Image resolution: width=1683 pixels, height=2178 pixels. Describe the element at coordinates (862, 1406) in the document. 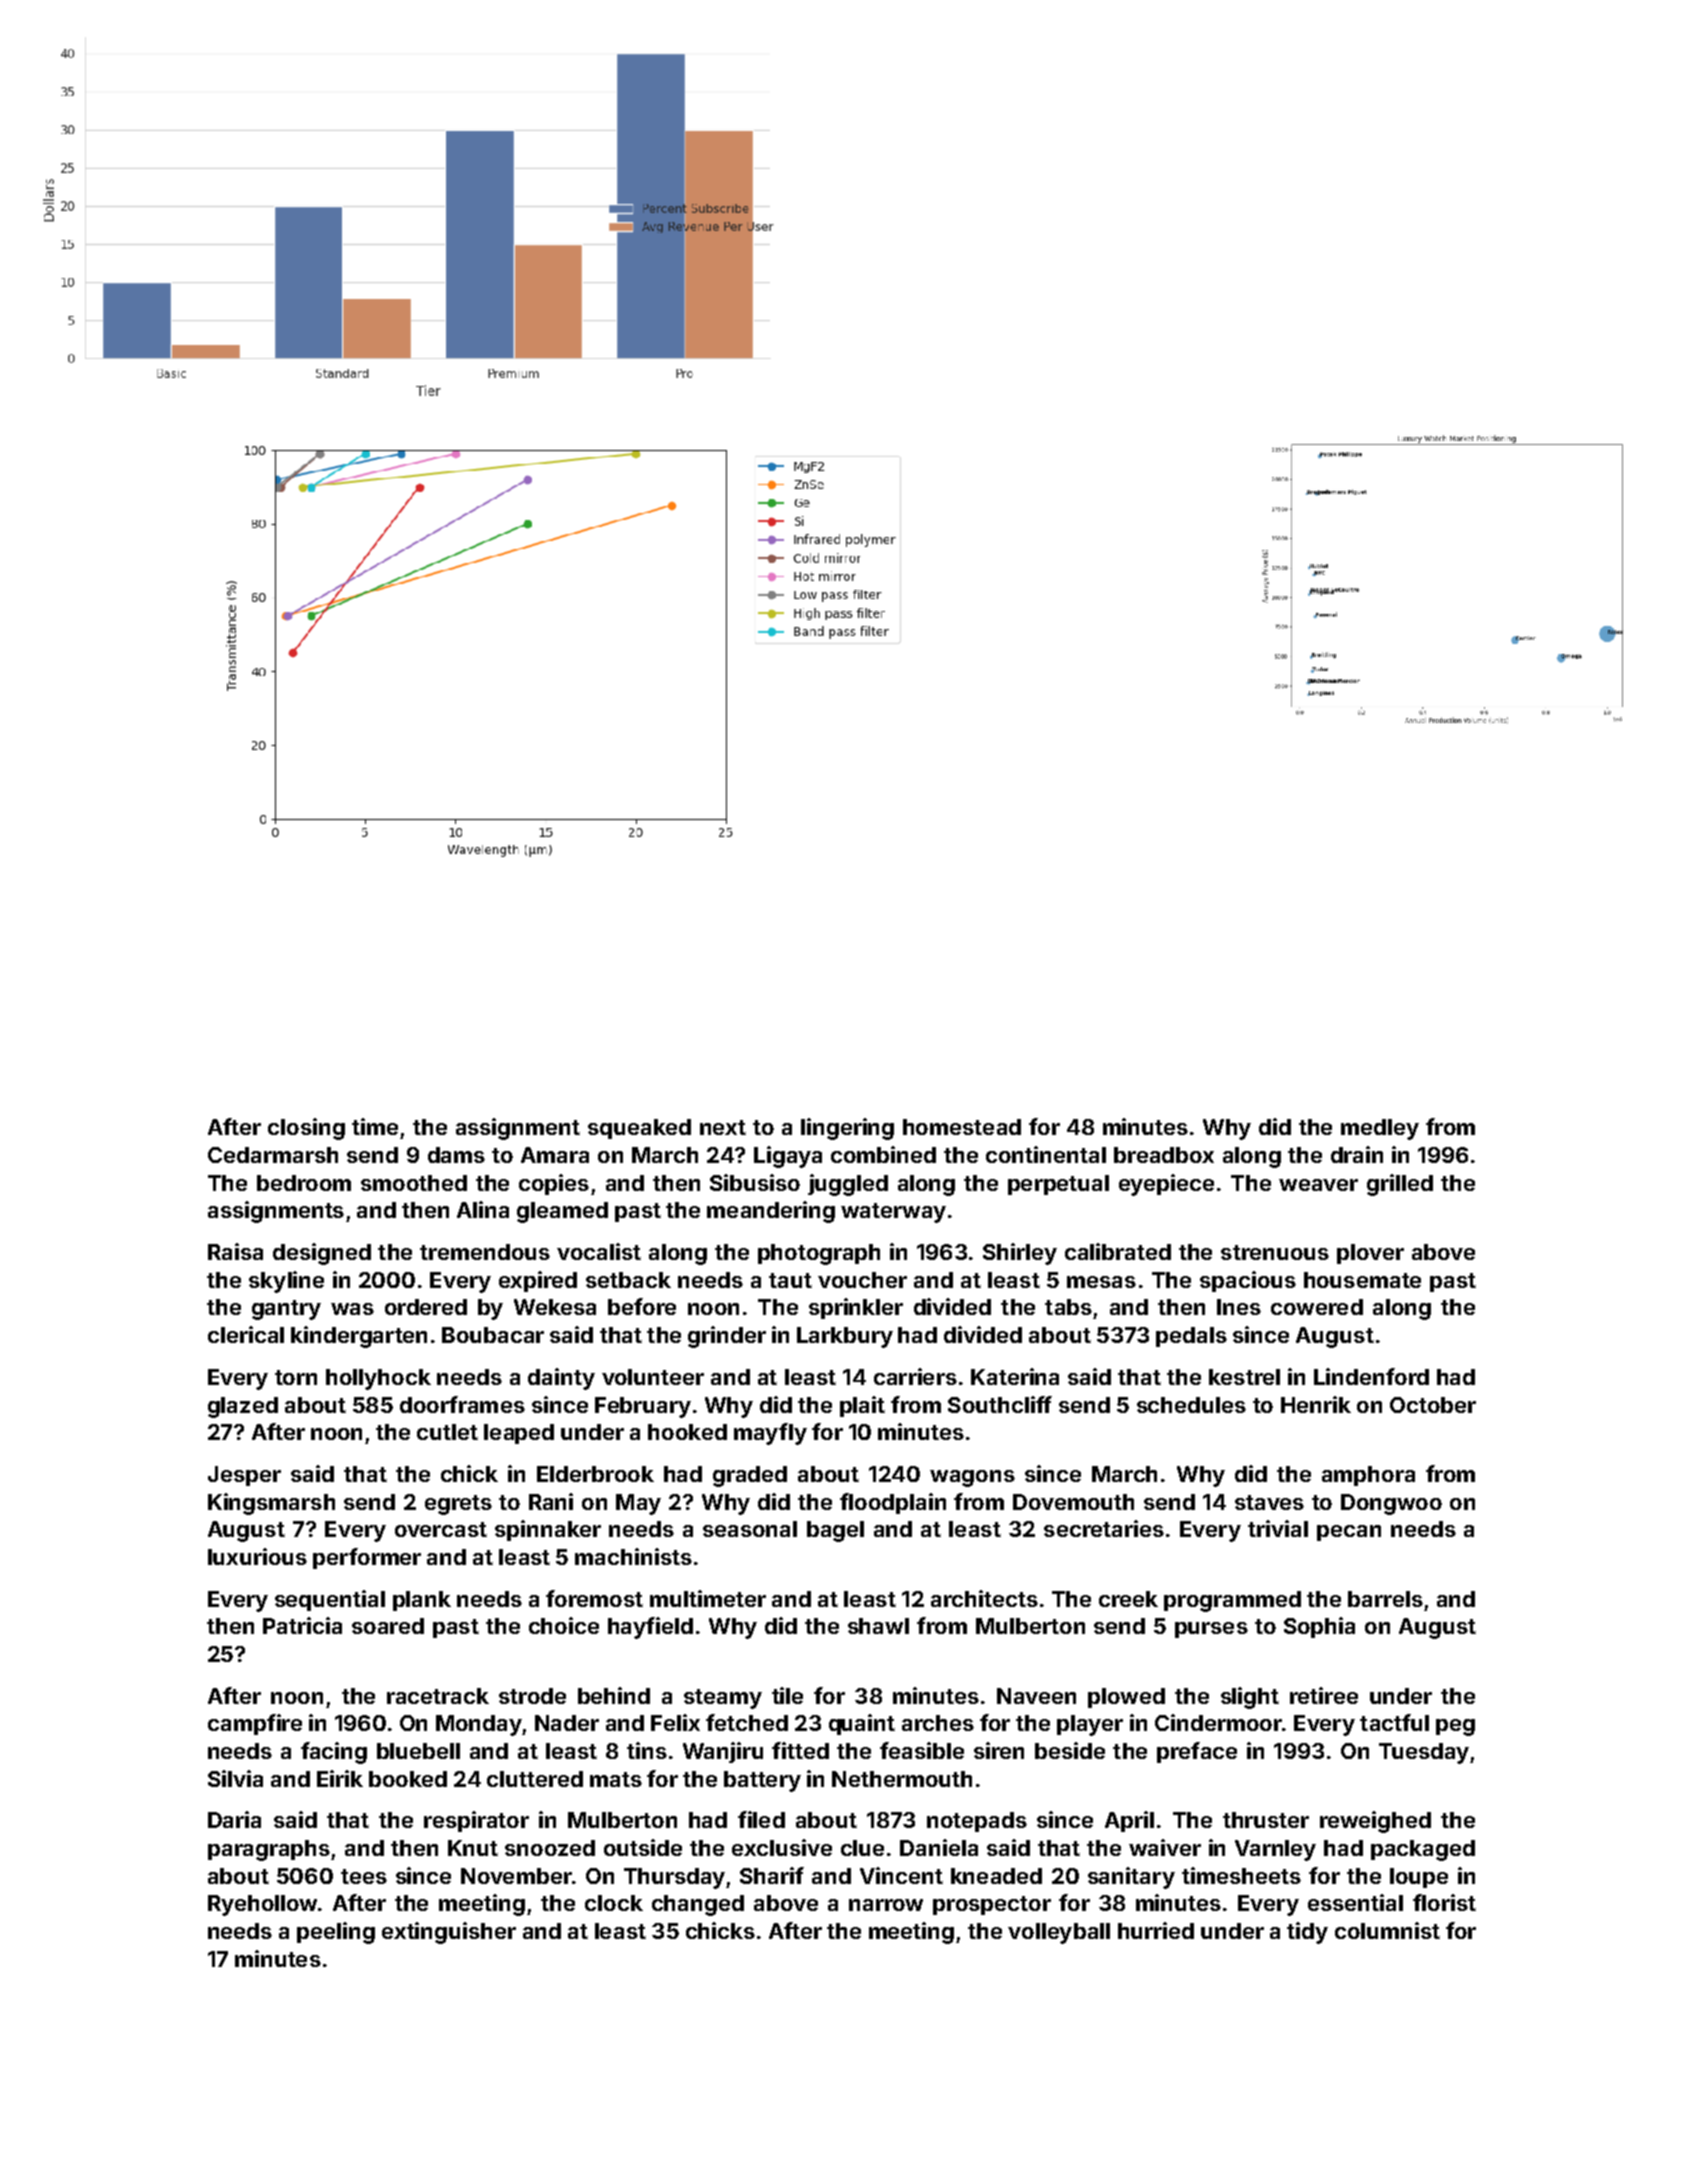

I see `plait` at that location.
